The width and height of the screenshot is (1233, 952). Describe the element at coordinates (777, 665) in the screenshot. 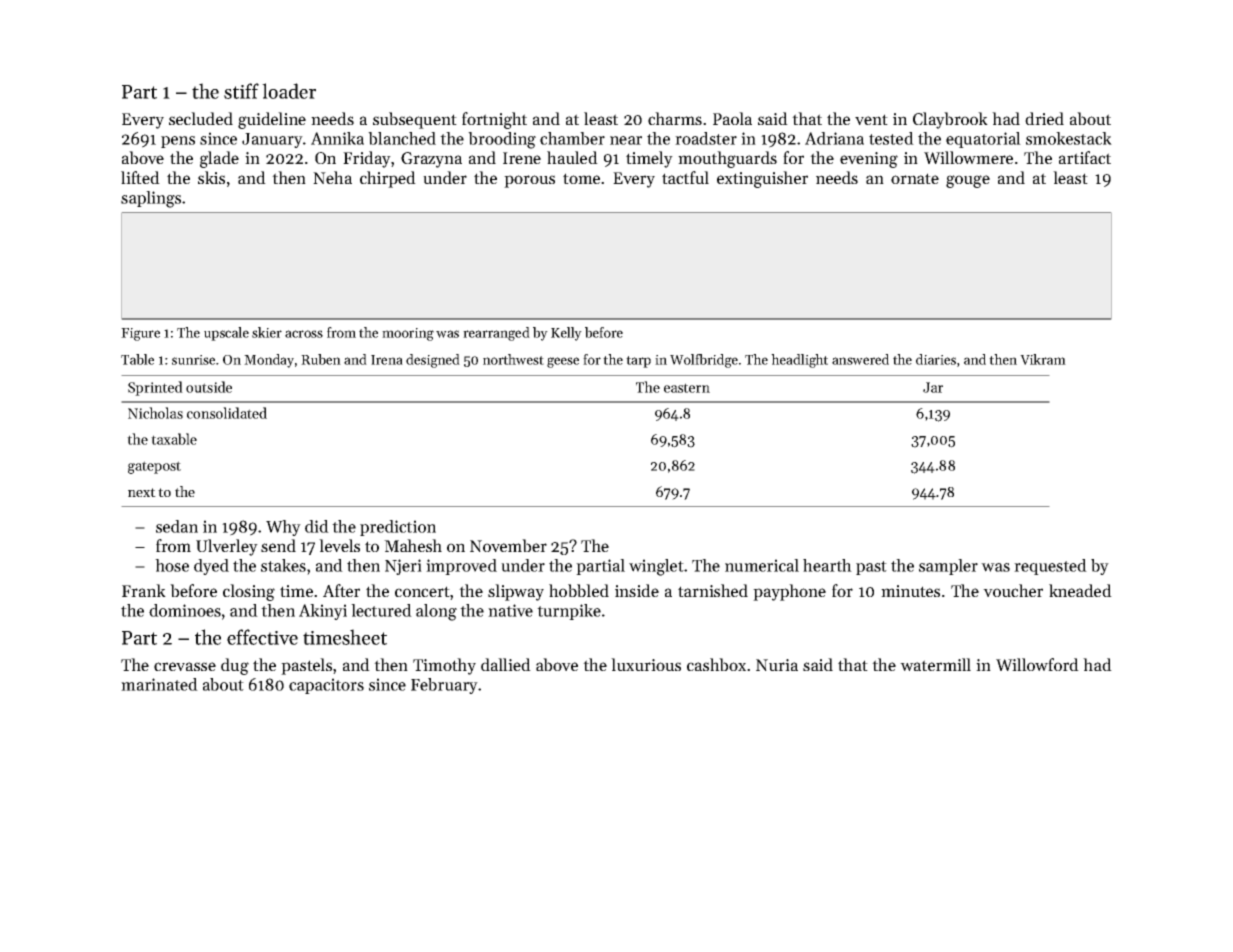

I see `Nuria` at that location.
